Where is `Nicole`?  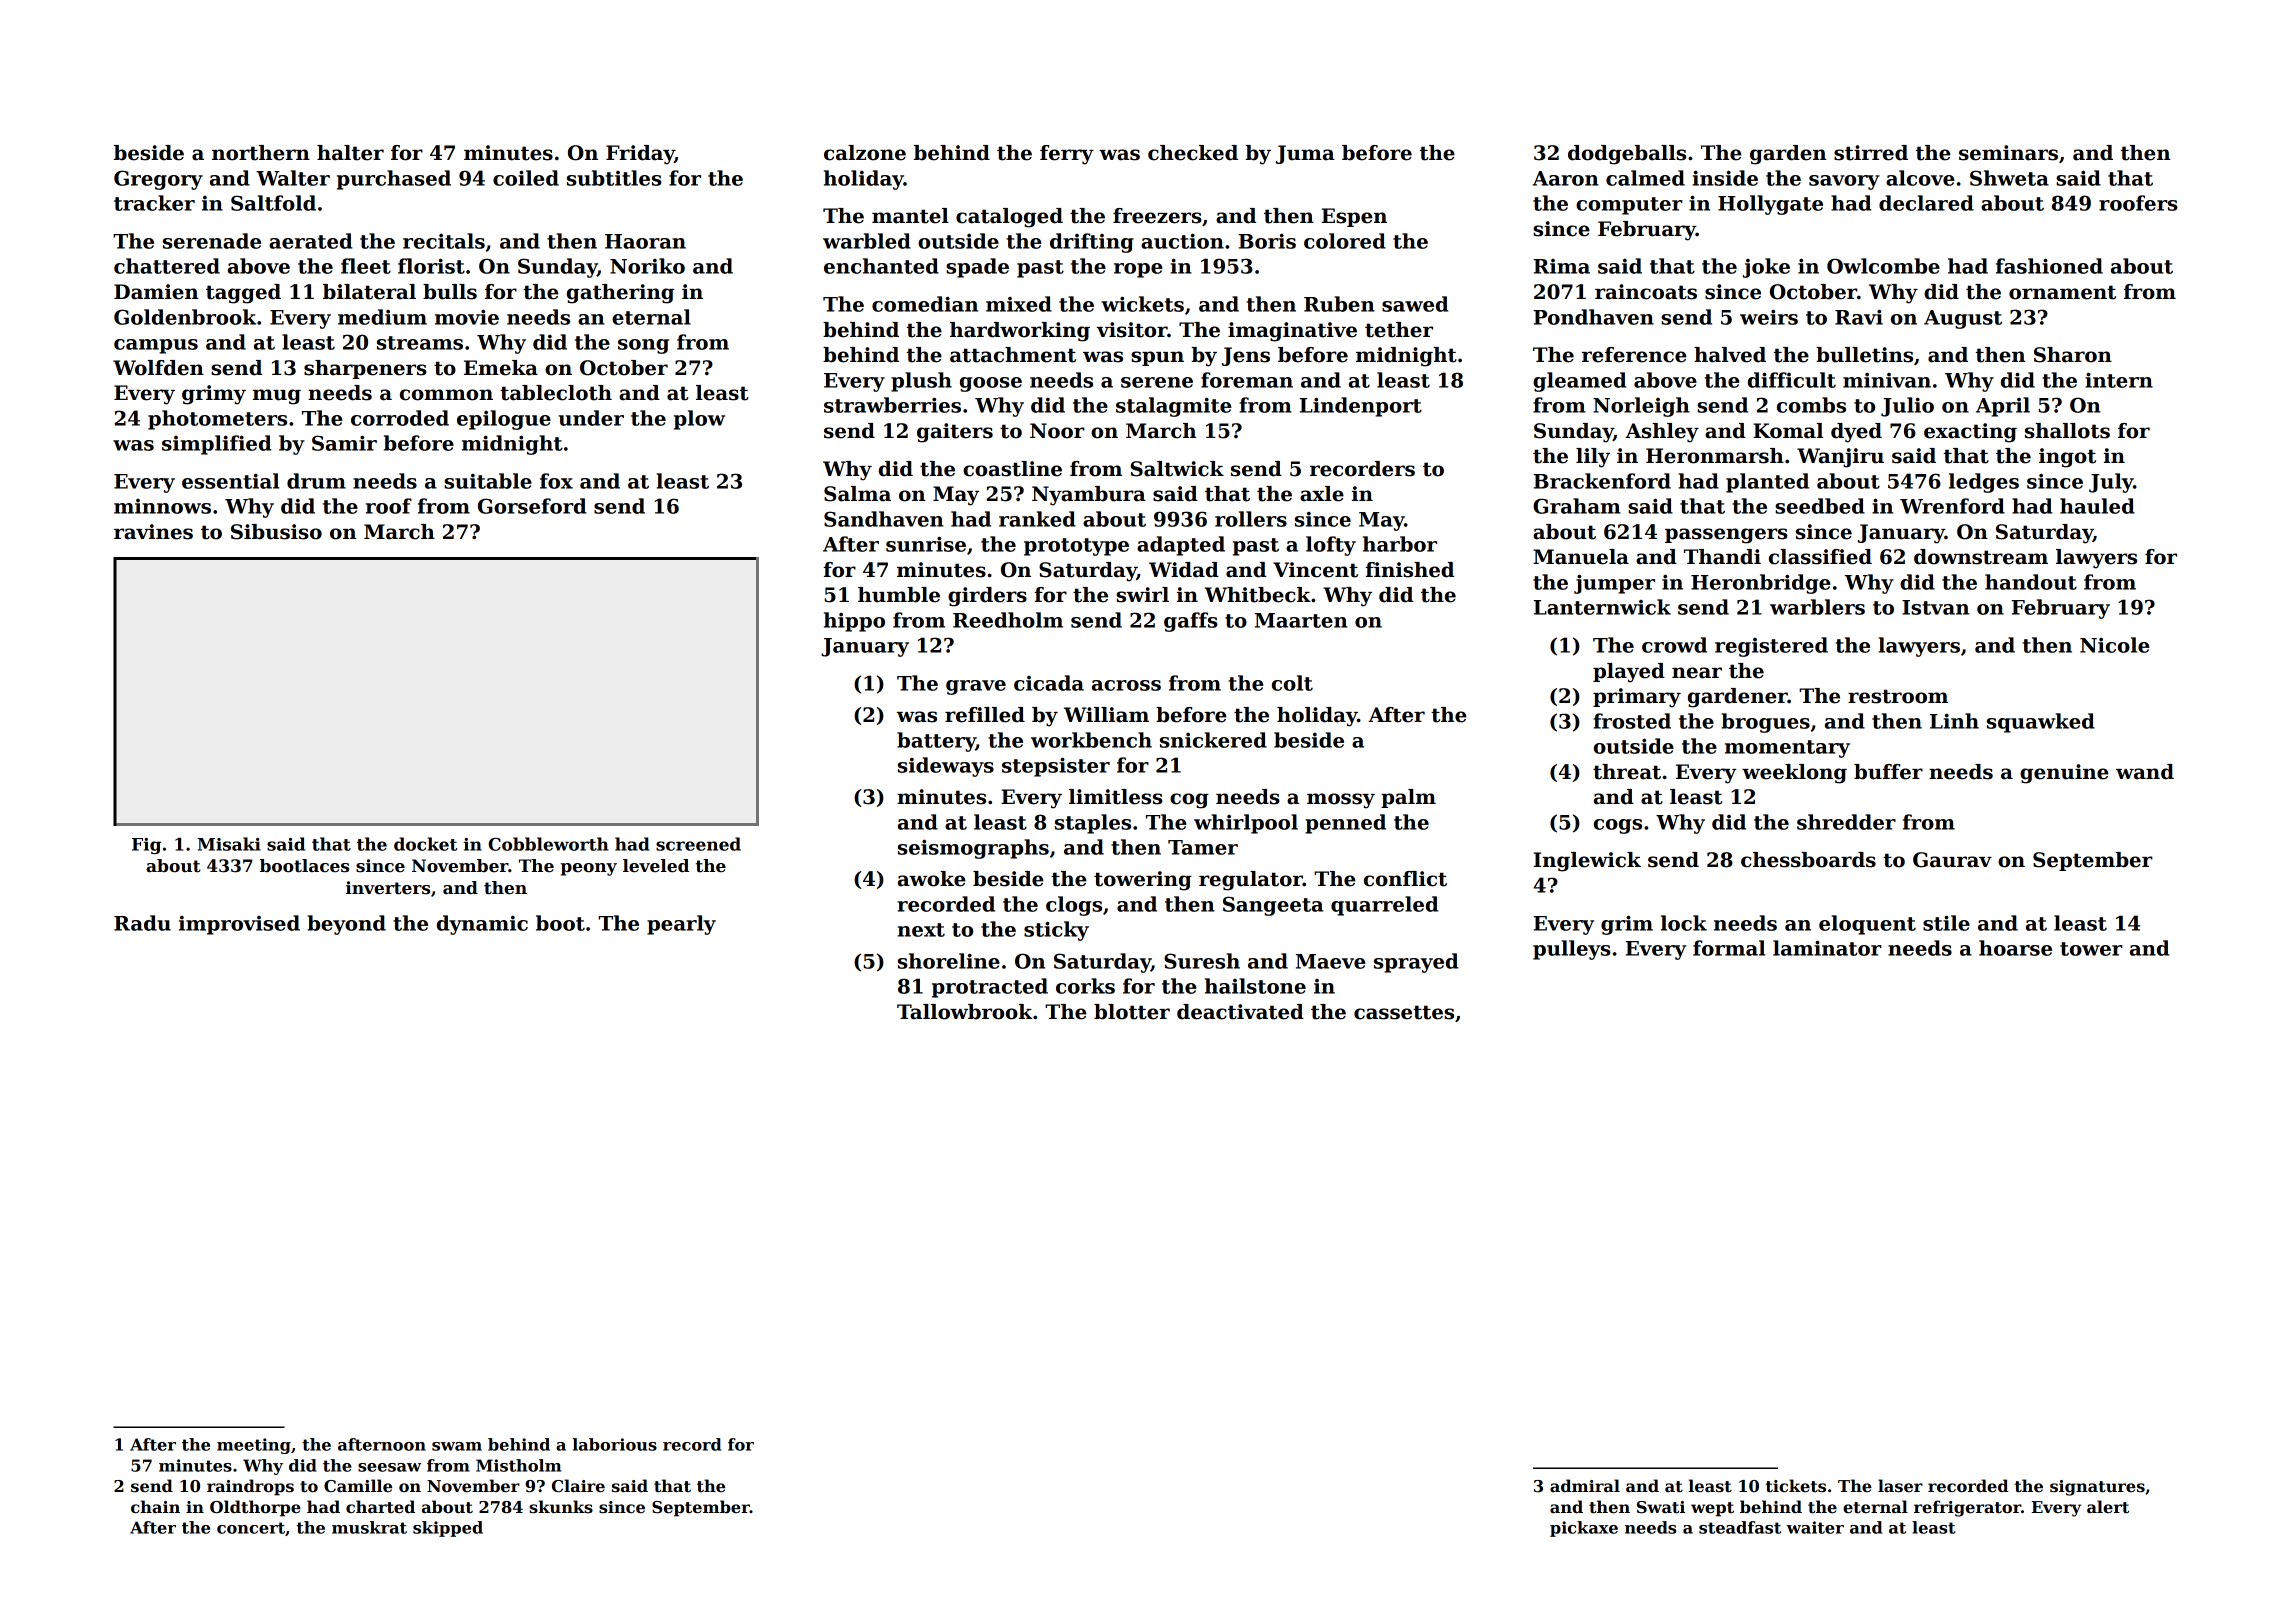 Nicole is located at coordinates (2115, 645).
